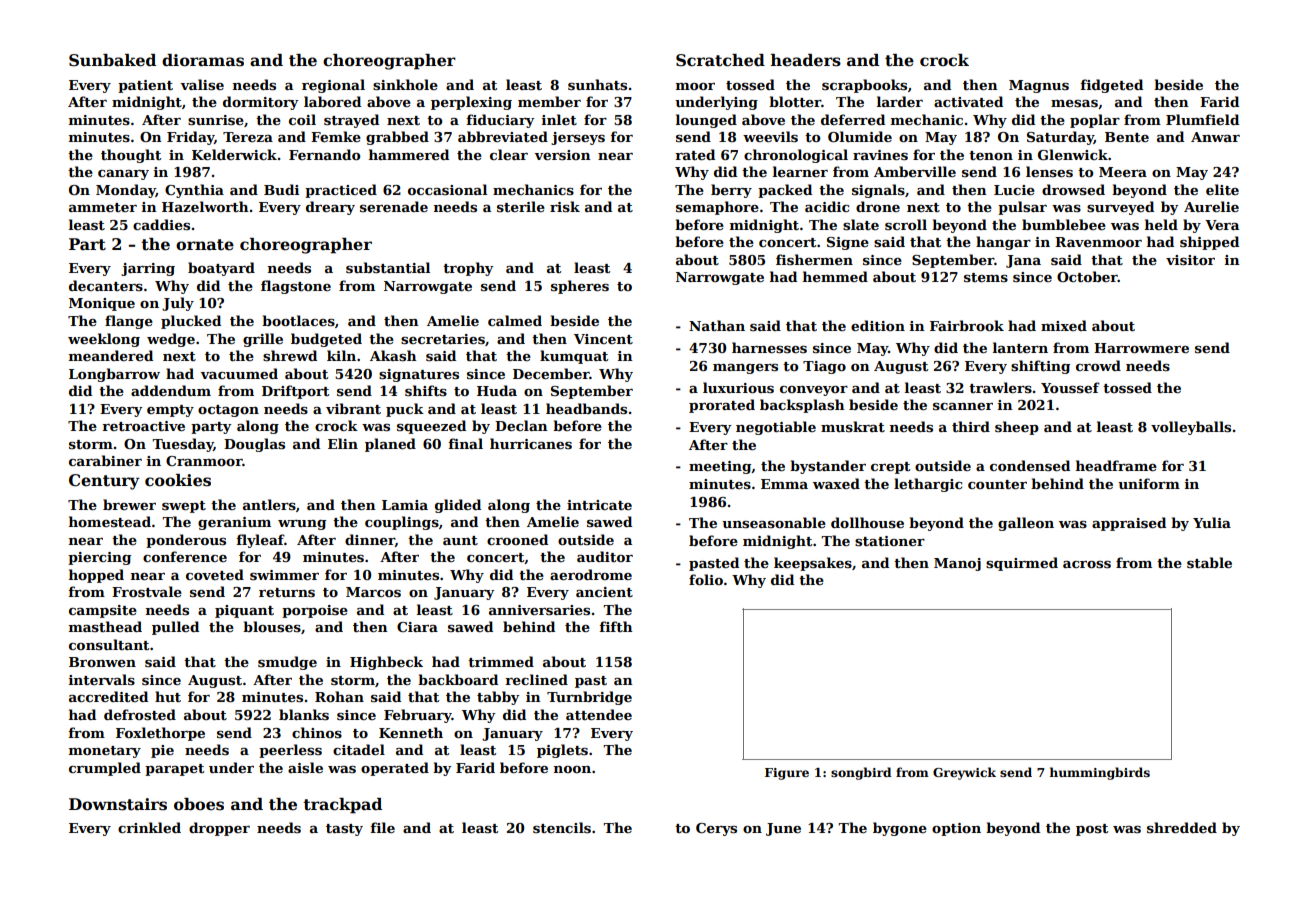 This screenshot has height=924, width=1308. Describe the element at coordinates (1111, 86) in the screenshot. I see `fidgeted` at that location.
